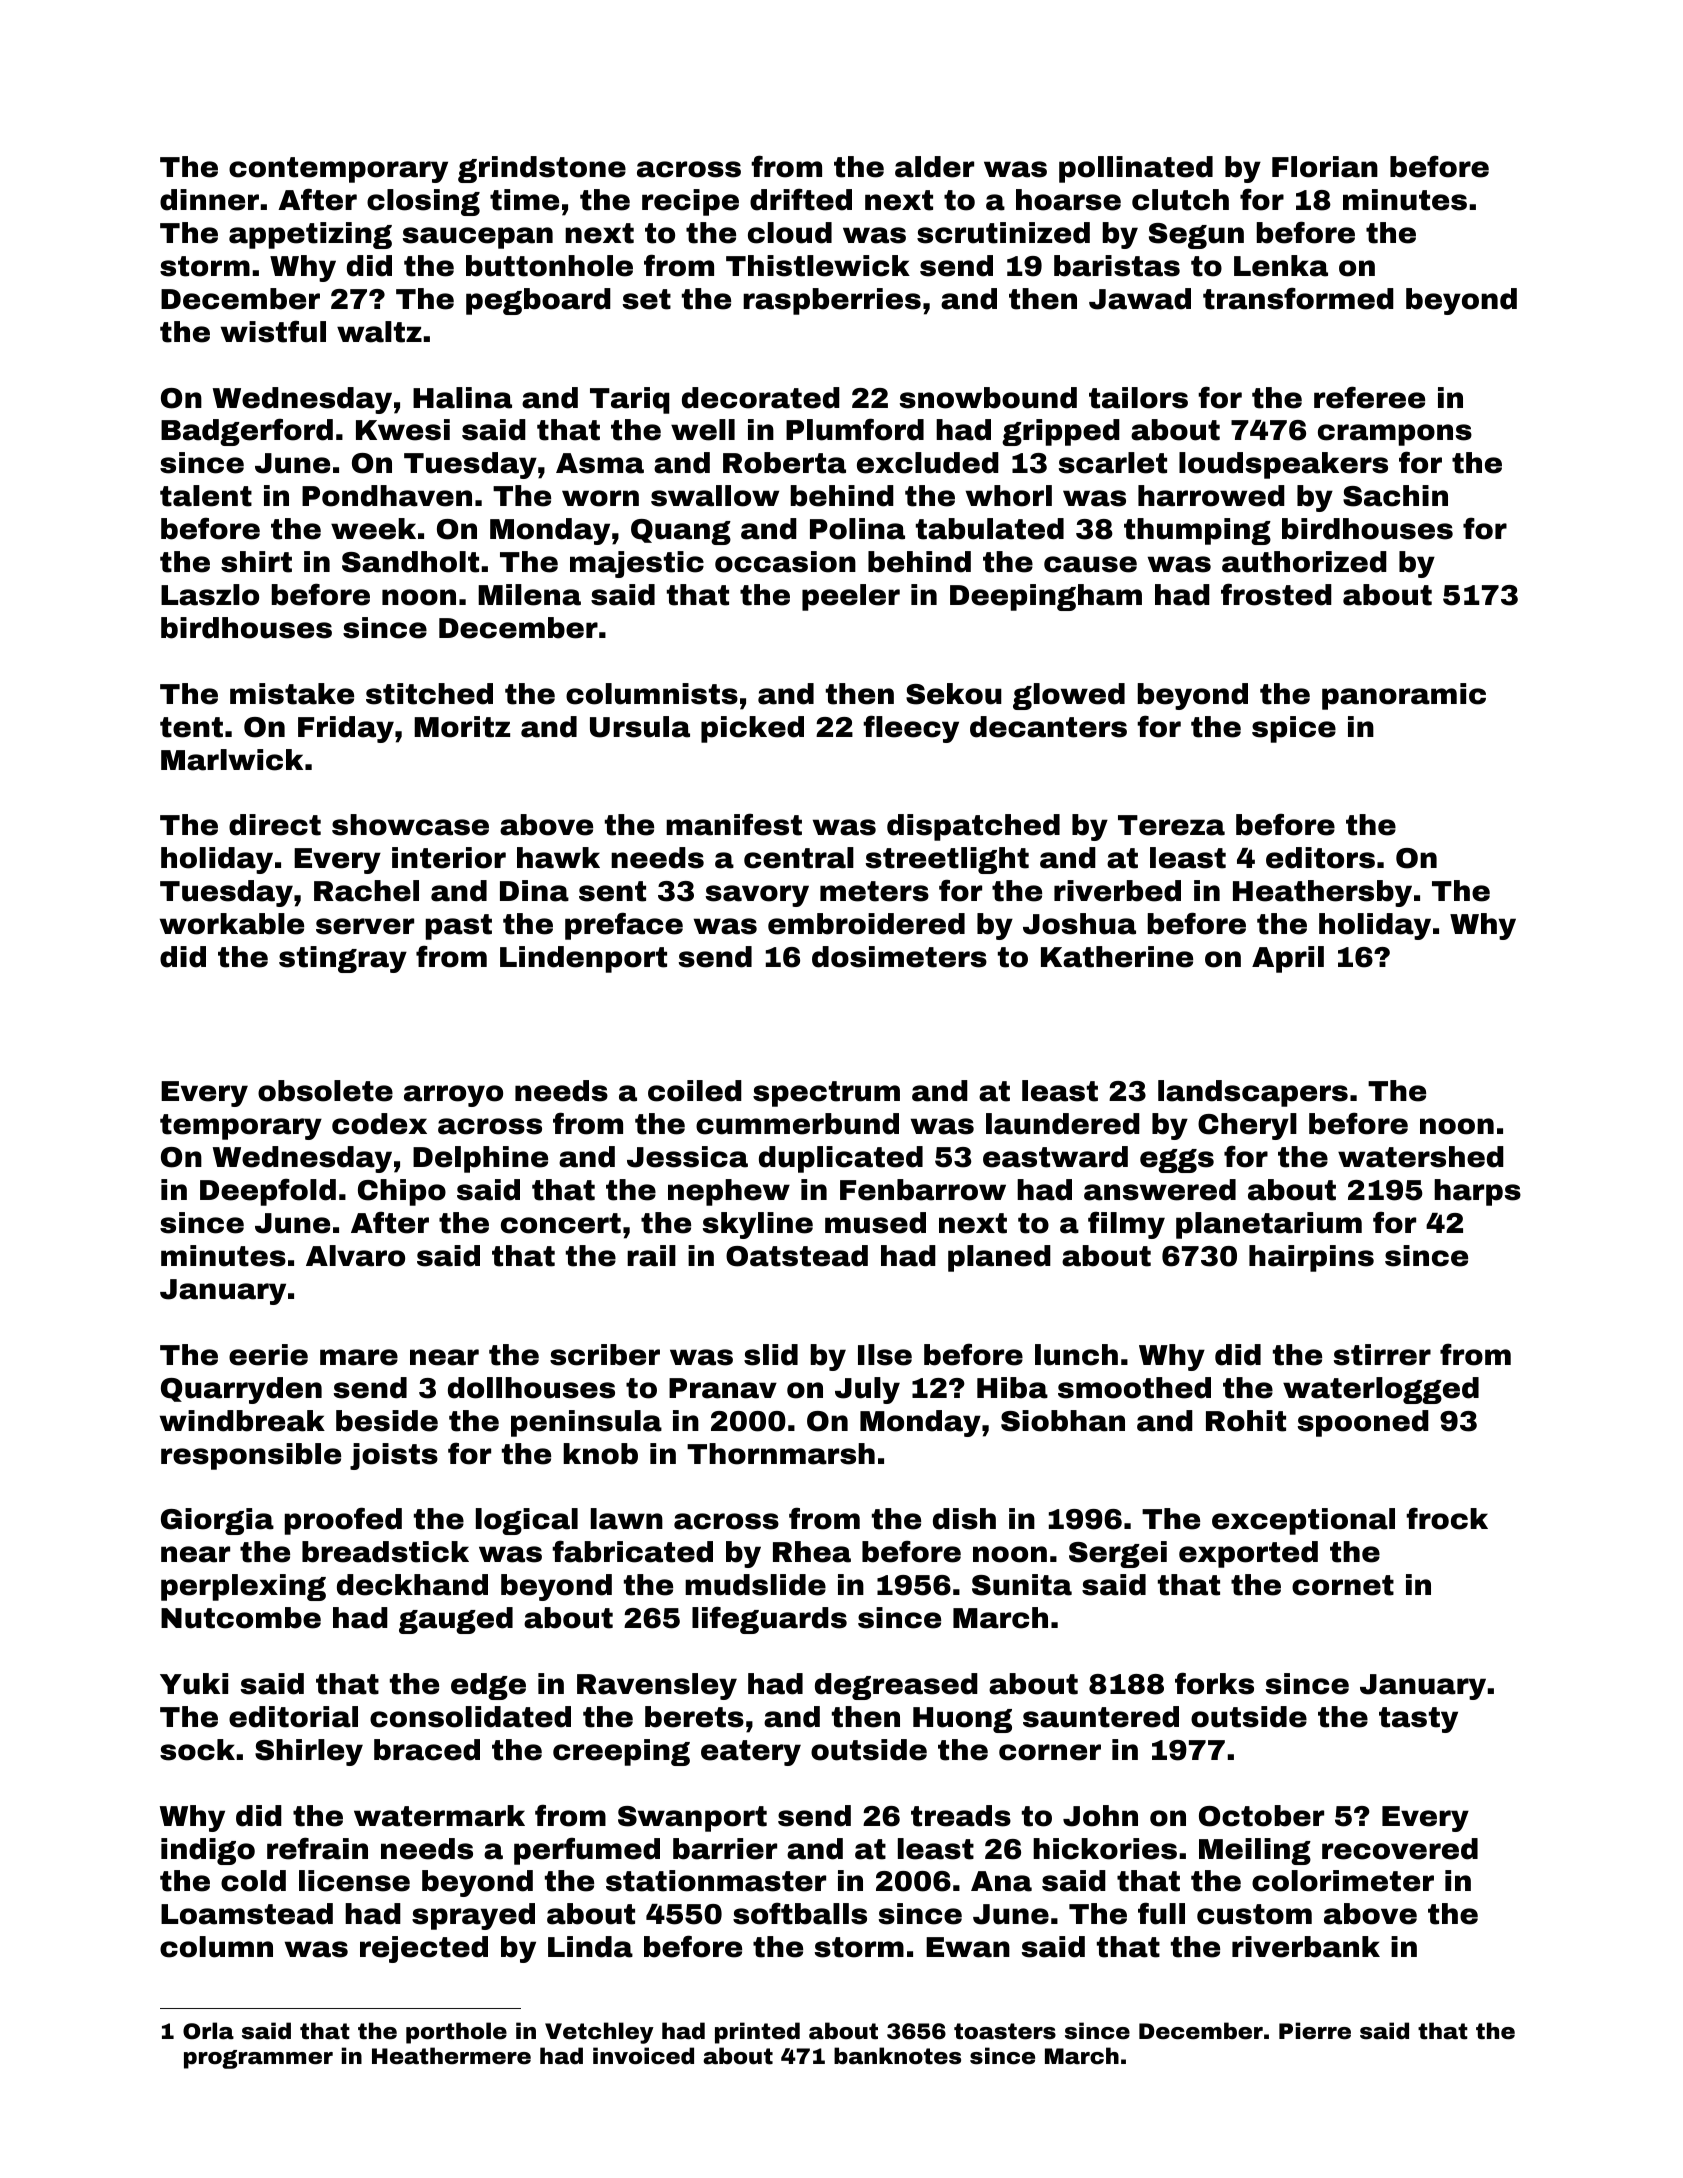  What do you see at coordinates (310, 235) in the page?
I see `appetizing` at bounding box center [310, 235].
